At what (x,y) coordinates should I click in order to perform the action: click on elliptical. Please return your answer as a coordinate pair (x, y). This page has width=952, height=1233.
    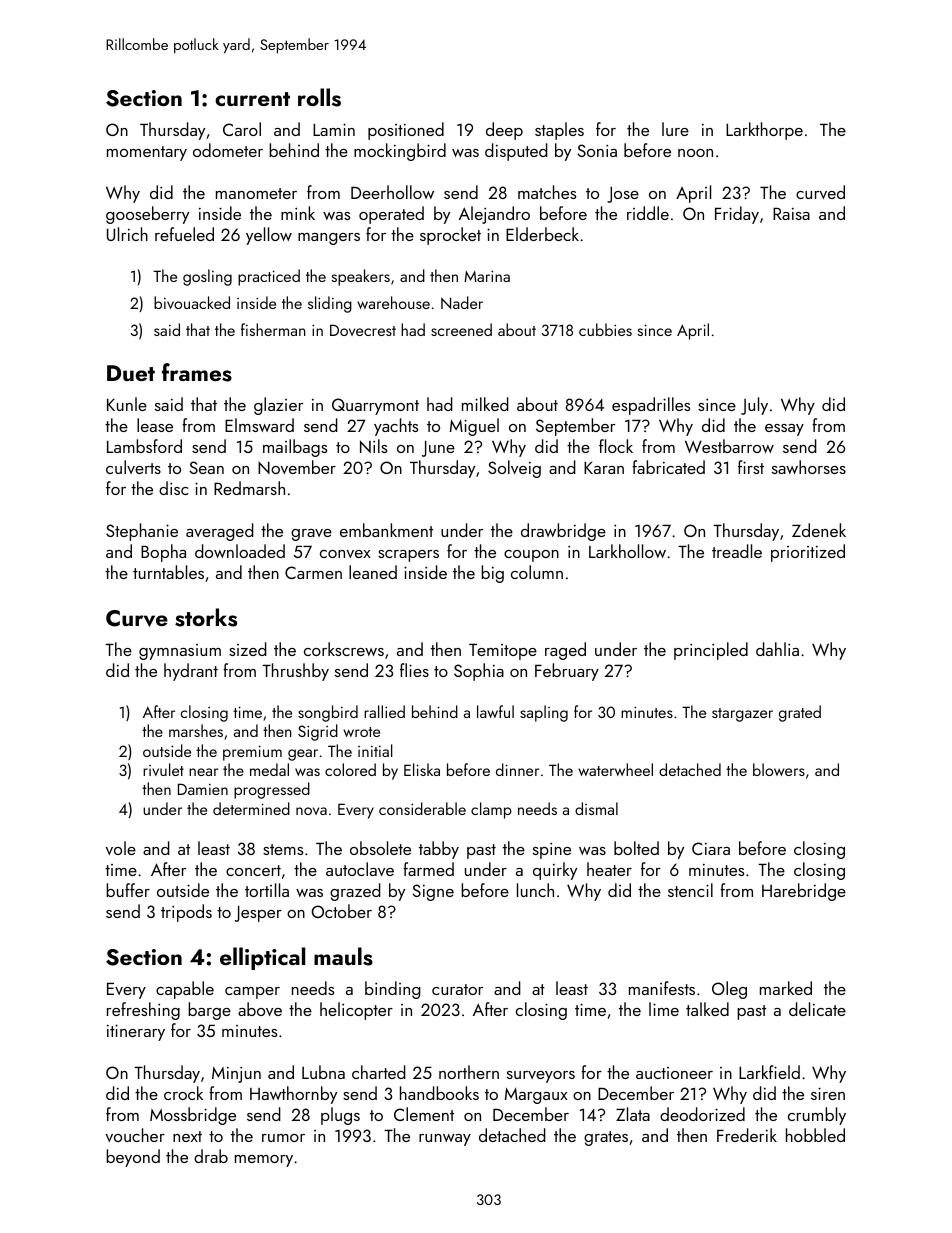
    Looking at the image, I should click on (262, 958).
